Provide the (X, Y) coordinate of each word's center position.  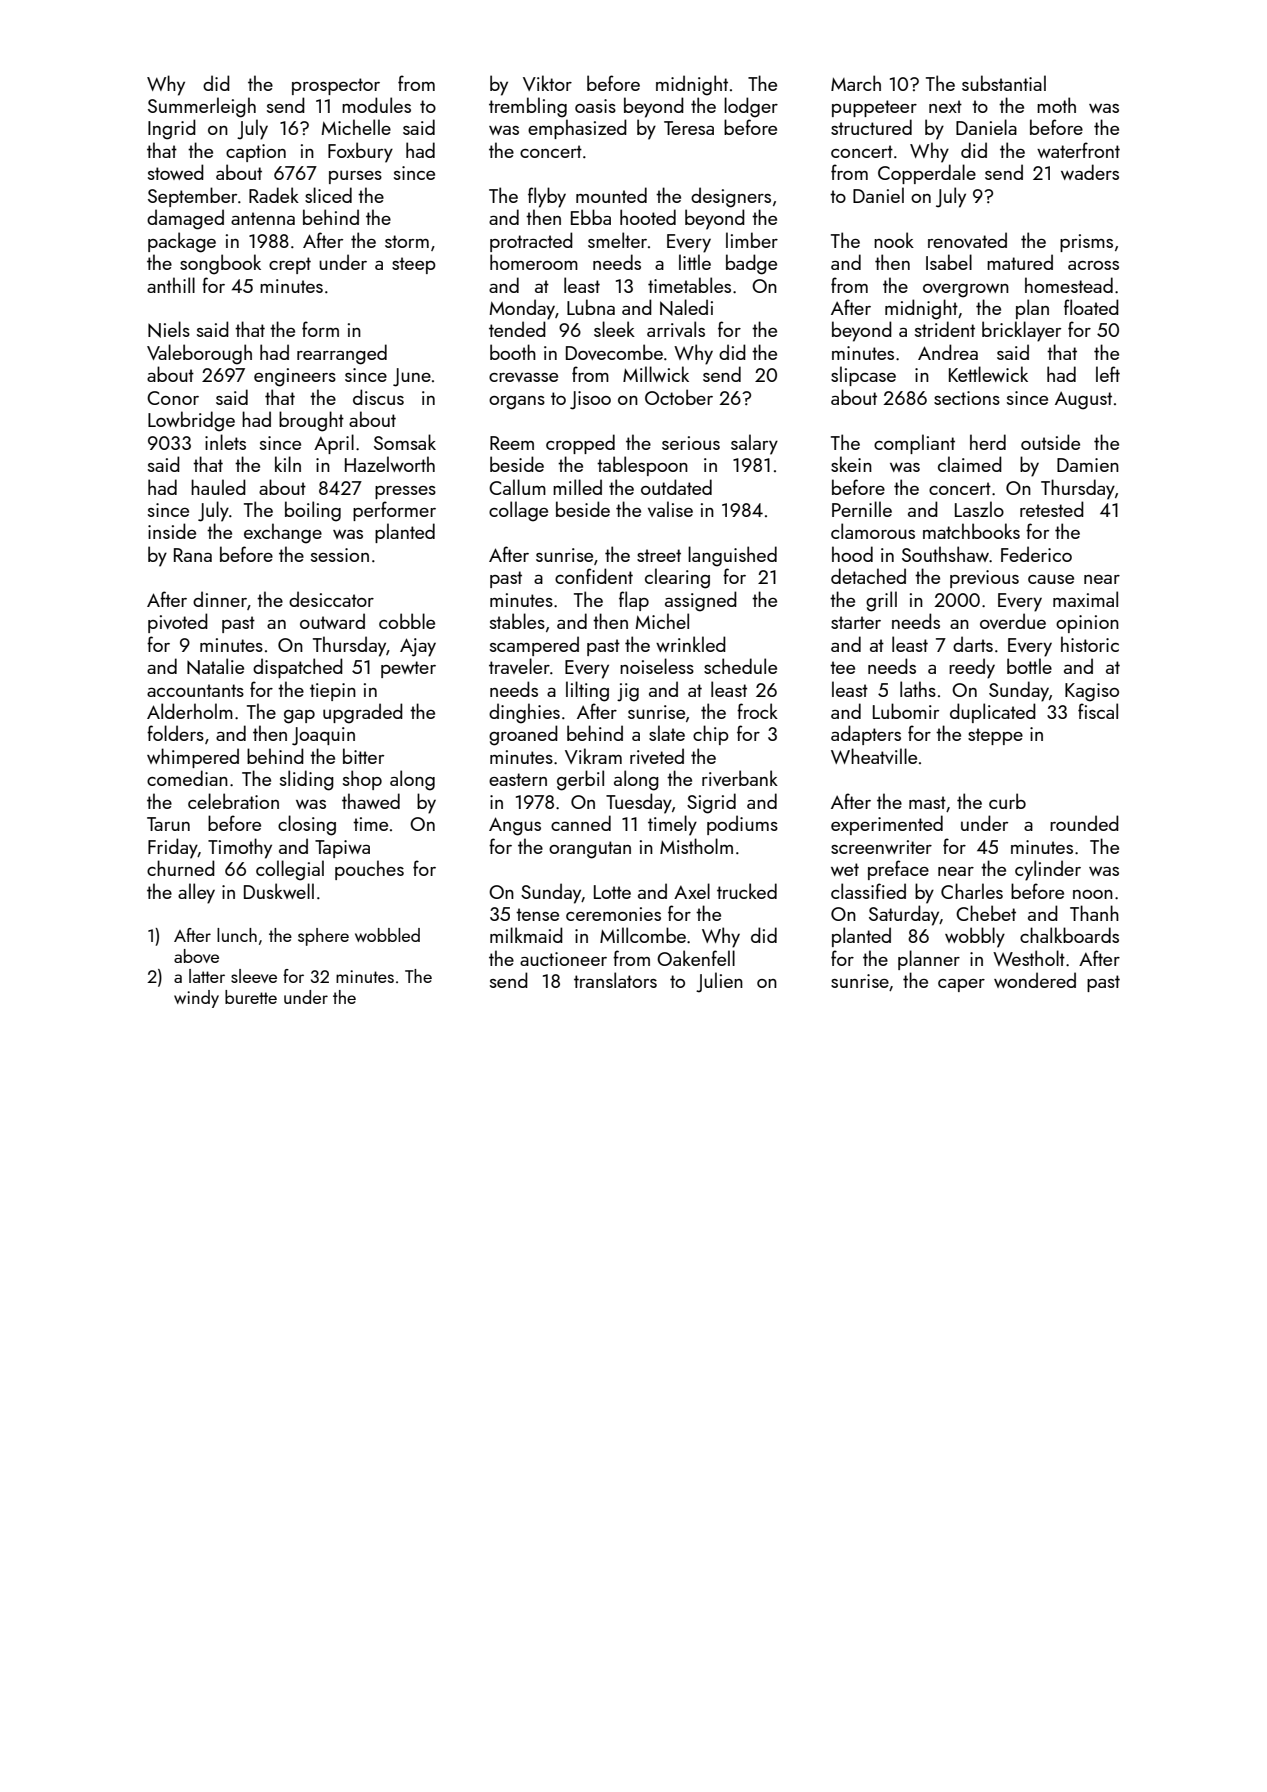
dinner (220, 599)
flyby (547, 197)
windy (196, 999)
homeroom (534, 262)
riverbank (740, 778)
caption (256, 153)
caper (961, 985)
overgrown (966, 290)
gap (299, 717)
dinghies (524, 713)
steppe (995, 736)
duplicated (993, 713)
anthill (171, 285)
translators (615, 980)
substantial (1004, 83)
